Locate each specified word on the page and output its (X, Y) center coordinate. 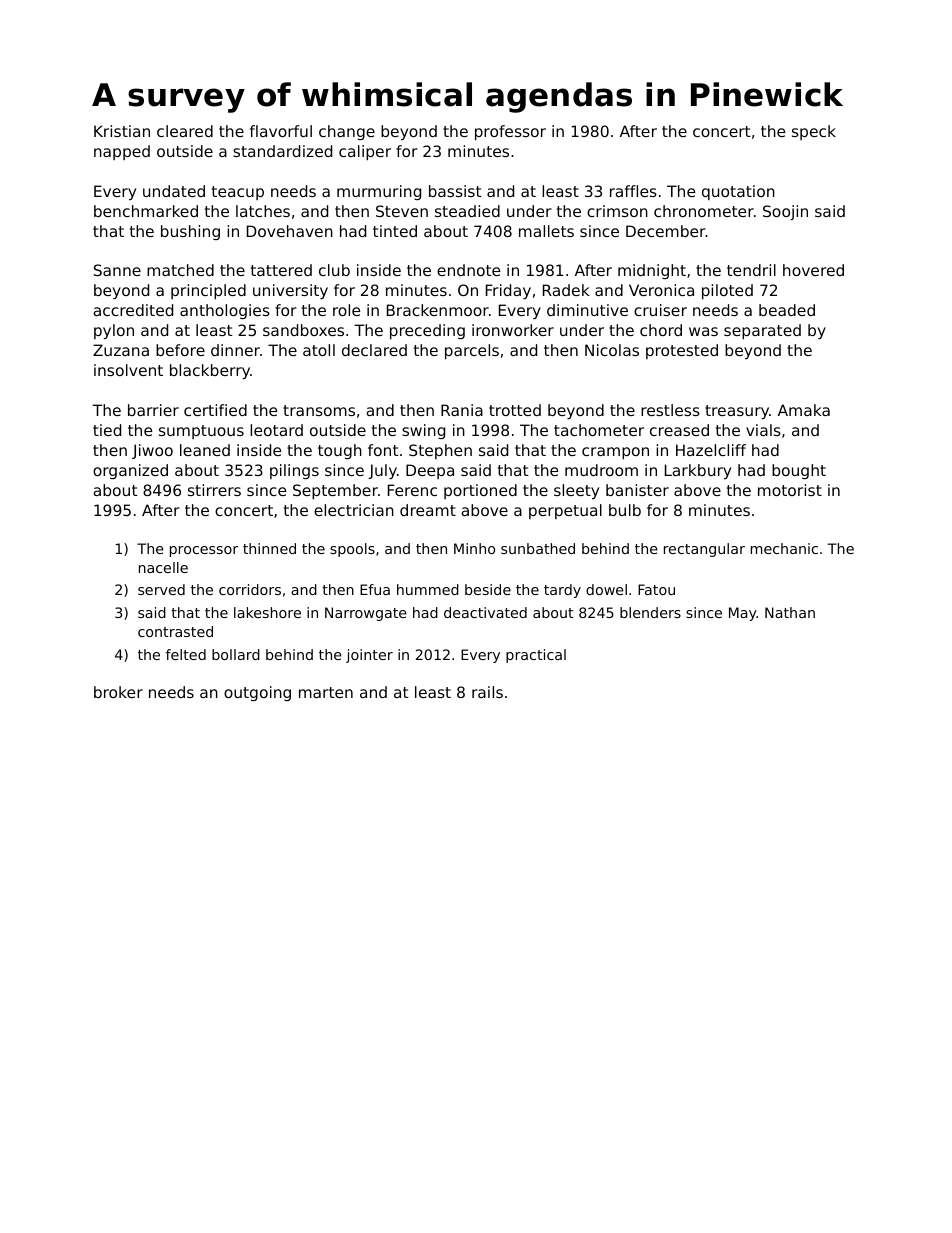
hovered (813, 270)
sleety (576, 491)
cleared (185, 131)
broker (118, 692)
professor (510, 132)
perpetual (565, 511)
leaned (205, 450)
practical (536, 656)
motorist (790, 490)
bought (799, 471)
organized (130, 471)
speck (814, 132)
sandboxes (303, 330)
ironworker (513, 330)
